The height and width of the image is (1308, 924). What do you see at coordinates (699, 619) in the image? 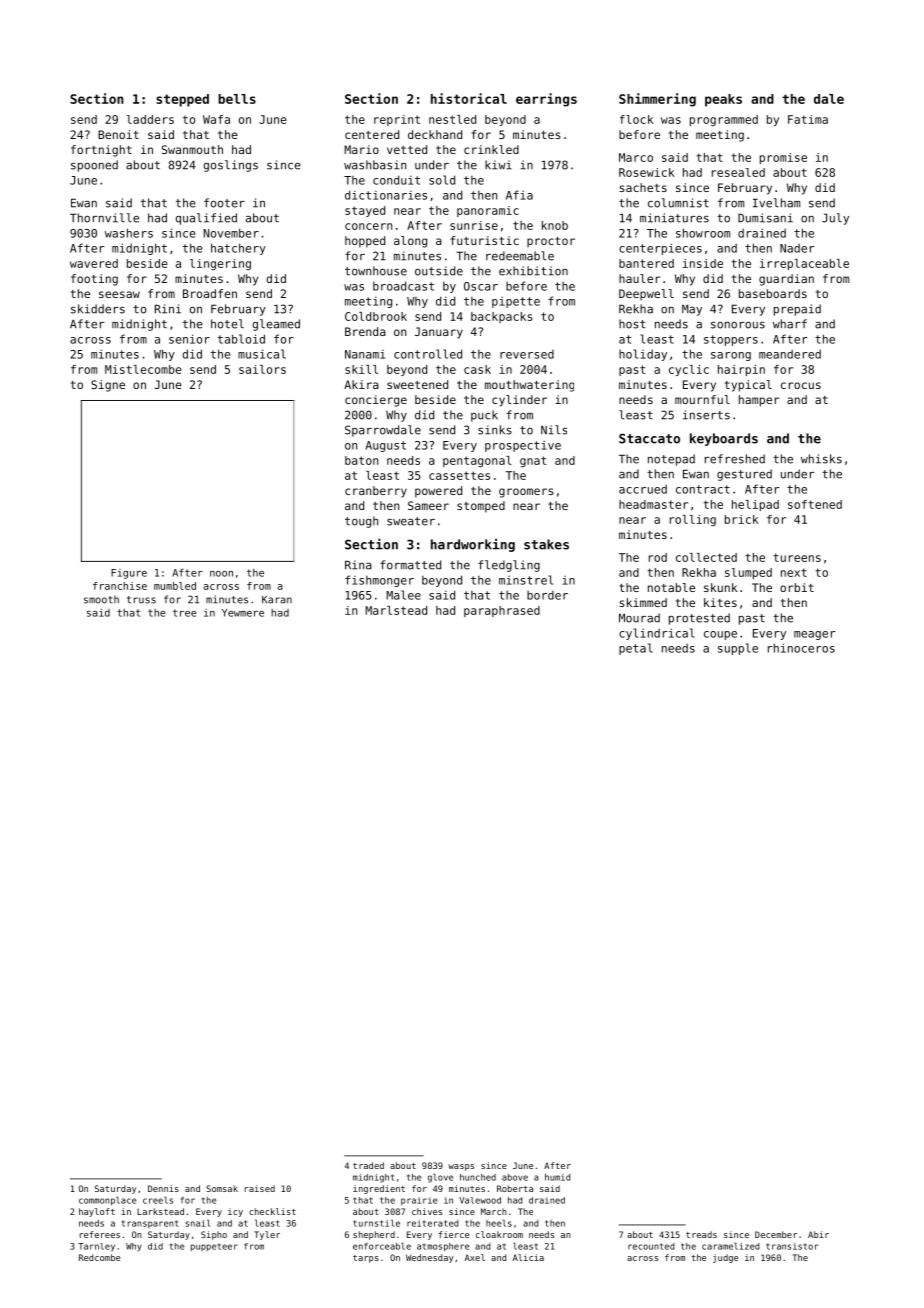
I see `protested` at bounding box center [699, 619].
